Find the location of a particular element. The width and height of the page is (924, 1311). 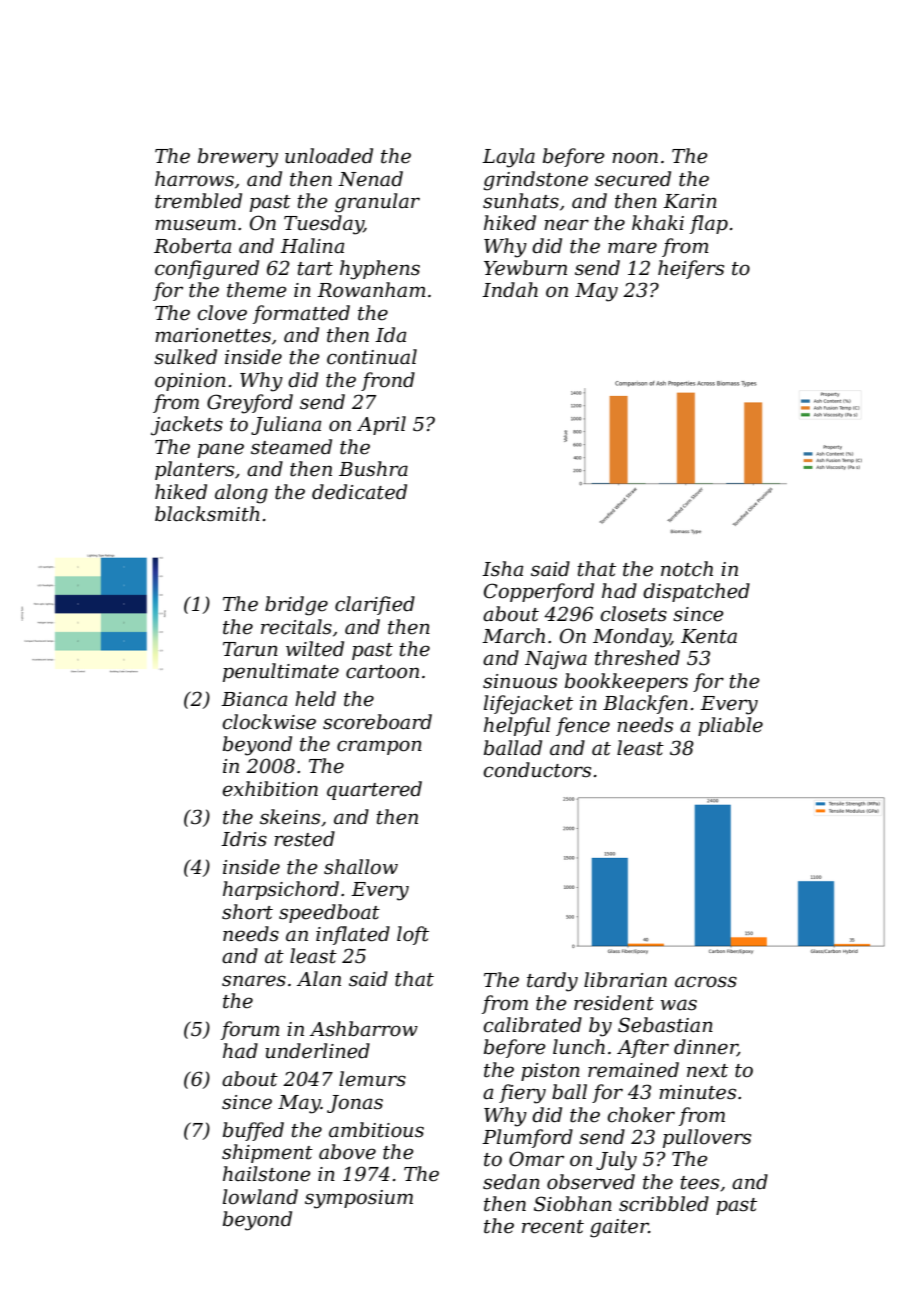

Layla is located at coordinates (508, 158).
